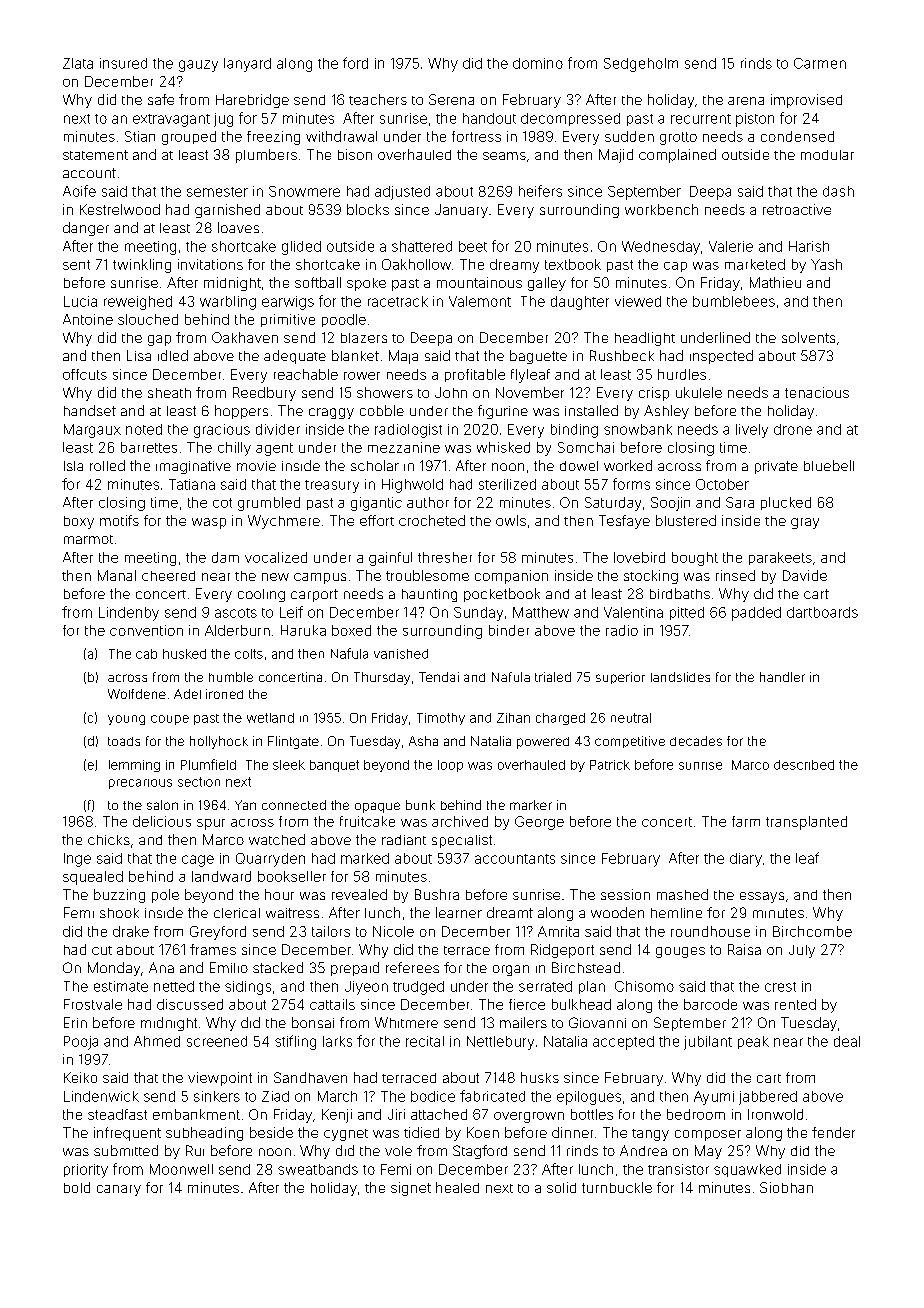 The width and height of the page is (924, 1308). Describe the element at coordinates (570, 119) in the page. I see `decompressed` at that location.
